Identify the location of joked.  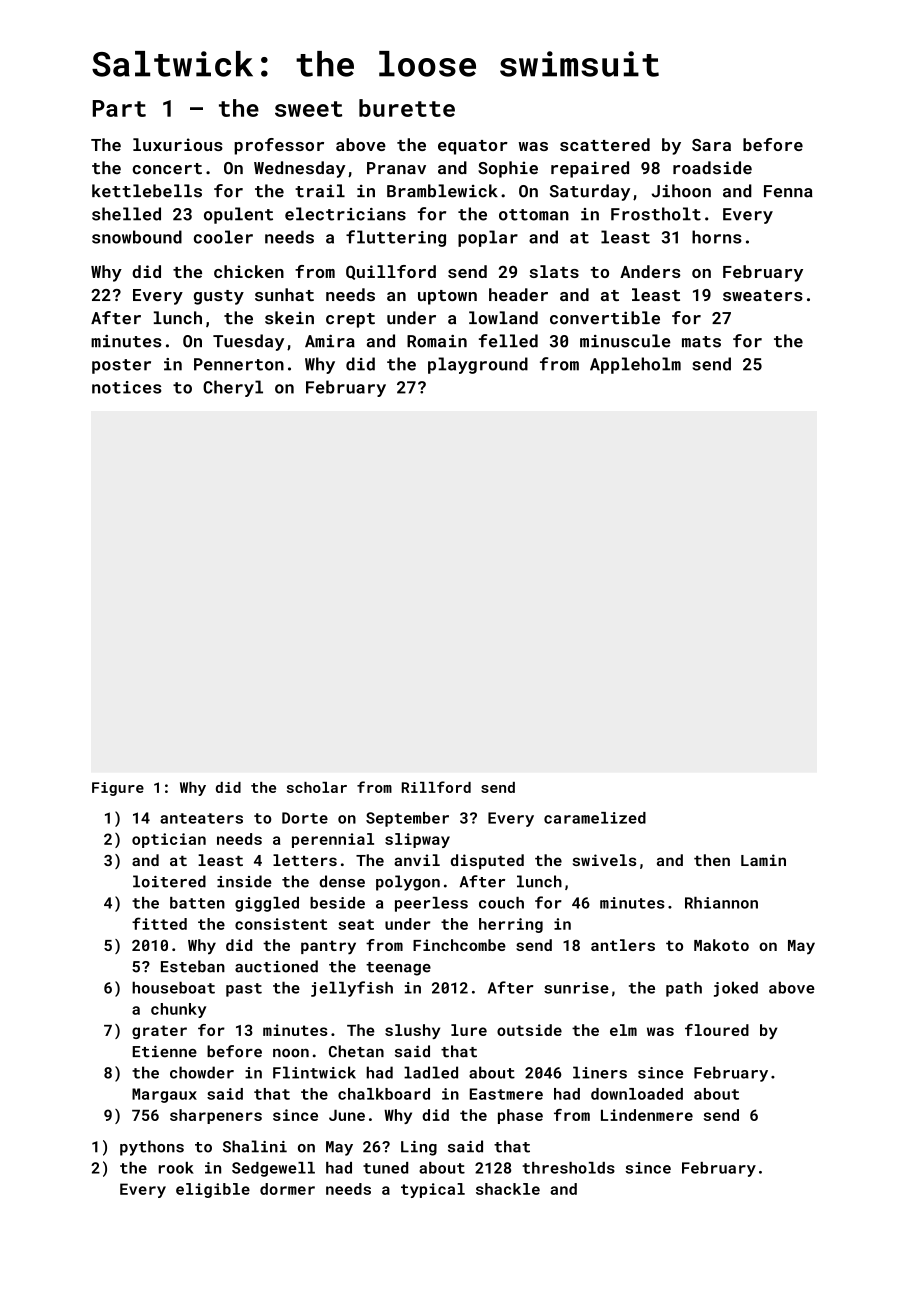
(736, 989).
